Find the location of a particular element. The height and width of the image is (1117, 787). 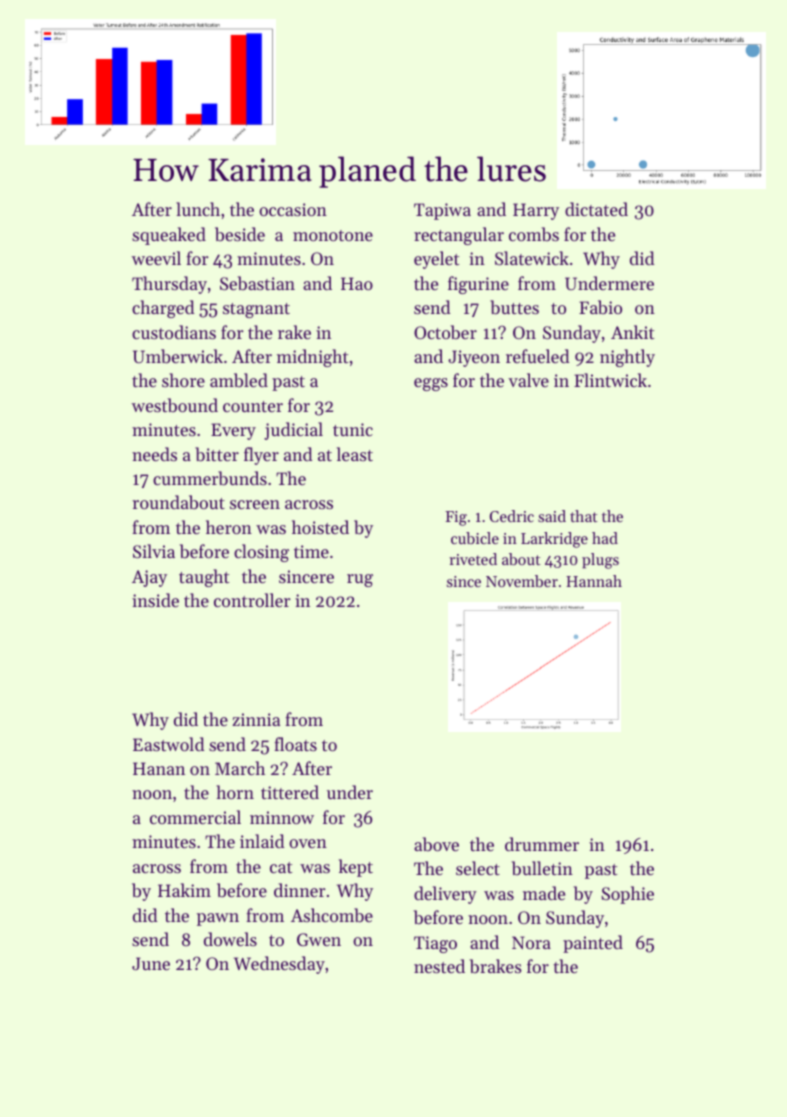

Hannah is located at coordinates (594, 581).
